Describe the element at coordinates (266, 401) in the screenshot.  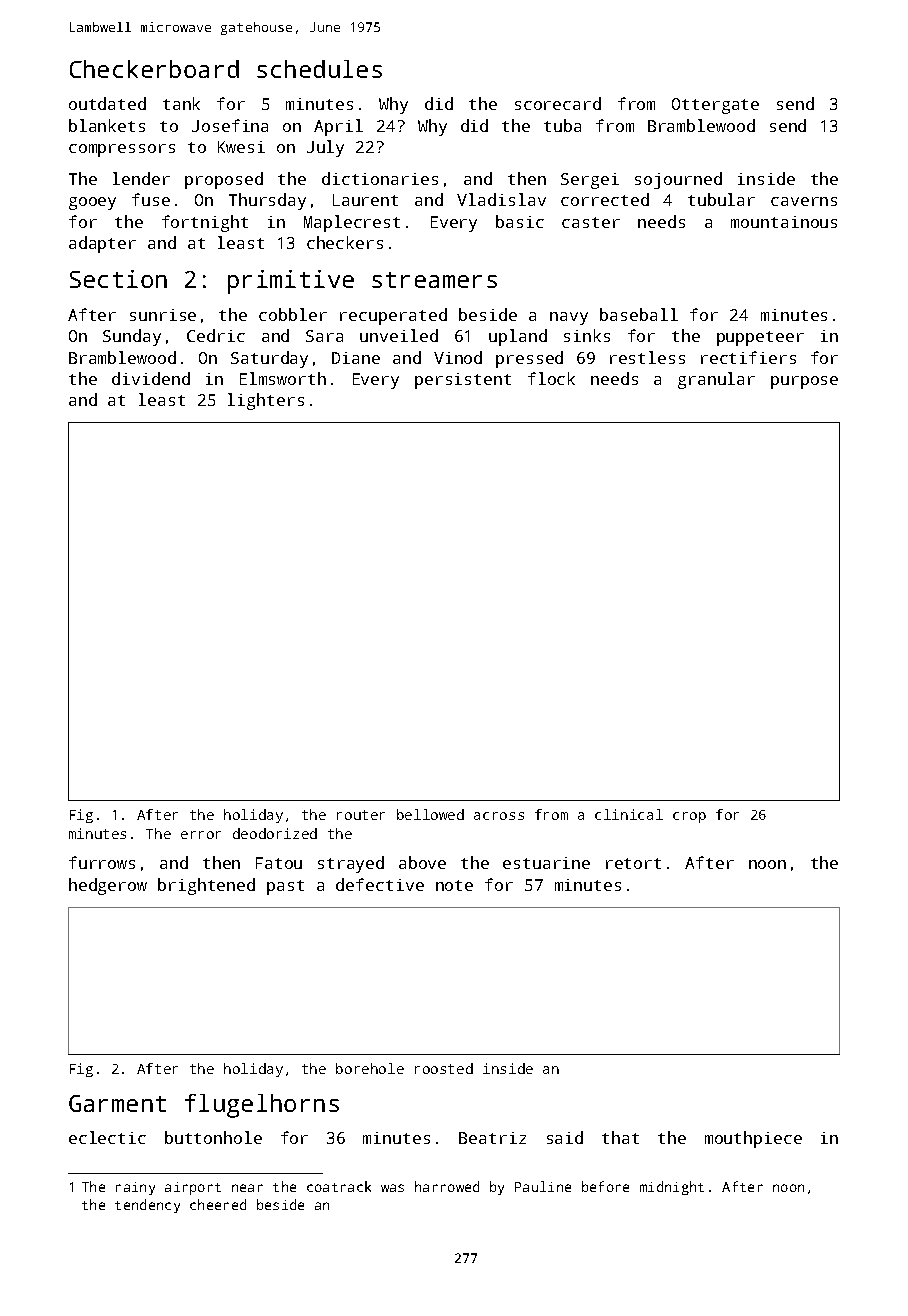
I see `lighters` at that location.
